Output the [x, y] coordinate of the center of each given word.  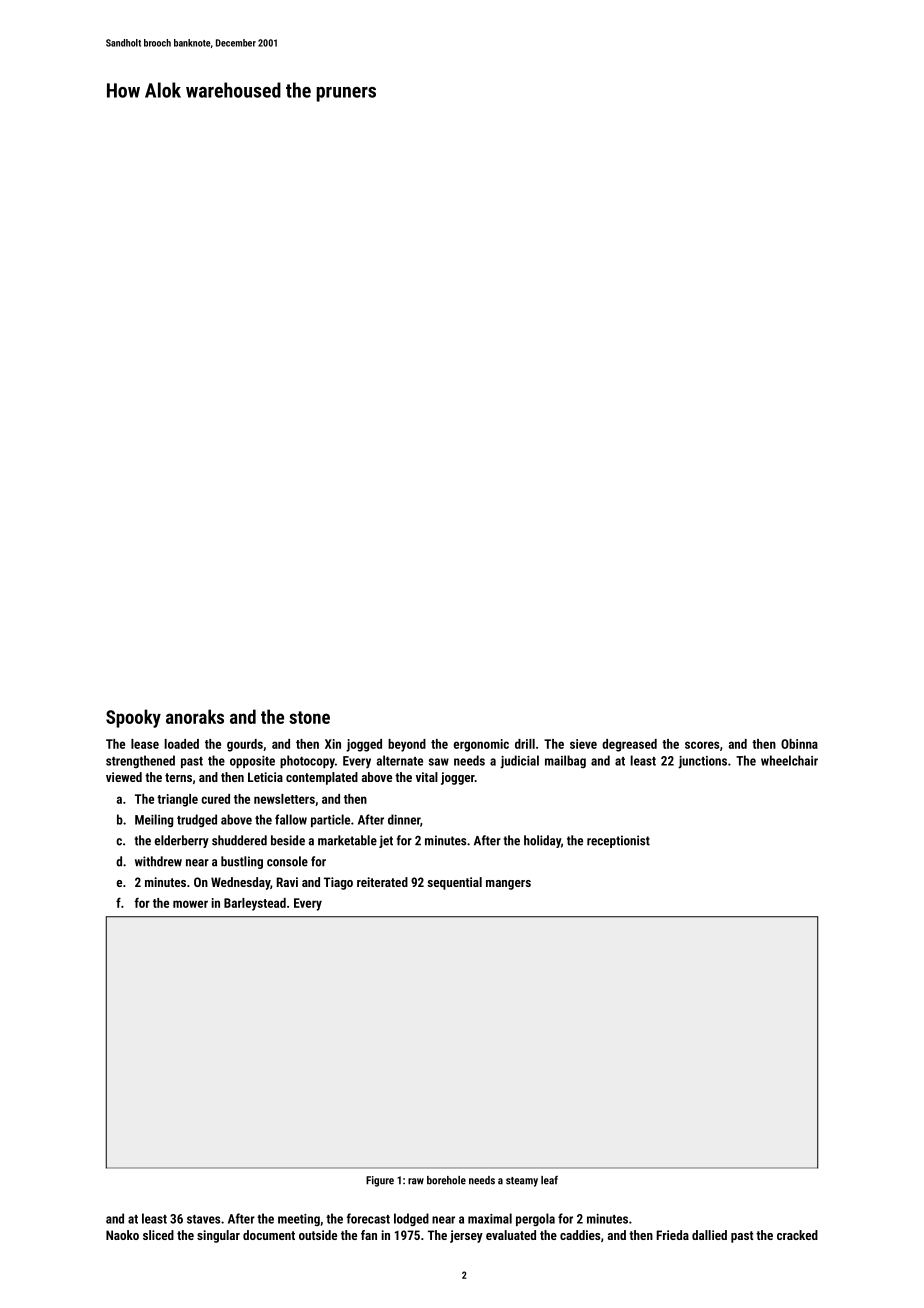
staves [203, 1219]
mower [190, 904]
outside [318, 1235]
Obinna [799, 744]
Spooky [133, 718]
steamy [522, 1182]
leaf [549, 1180]
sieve [583, 744]
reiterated [382, 882]
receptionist [618, 841]
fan [369, 1235]
